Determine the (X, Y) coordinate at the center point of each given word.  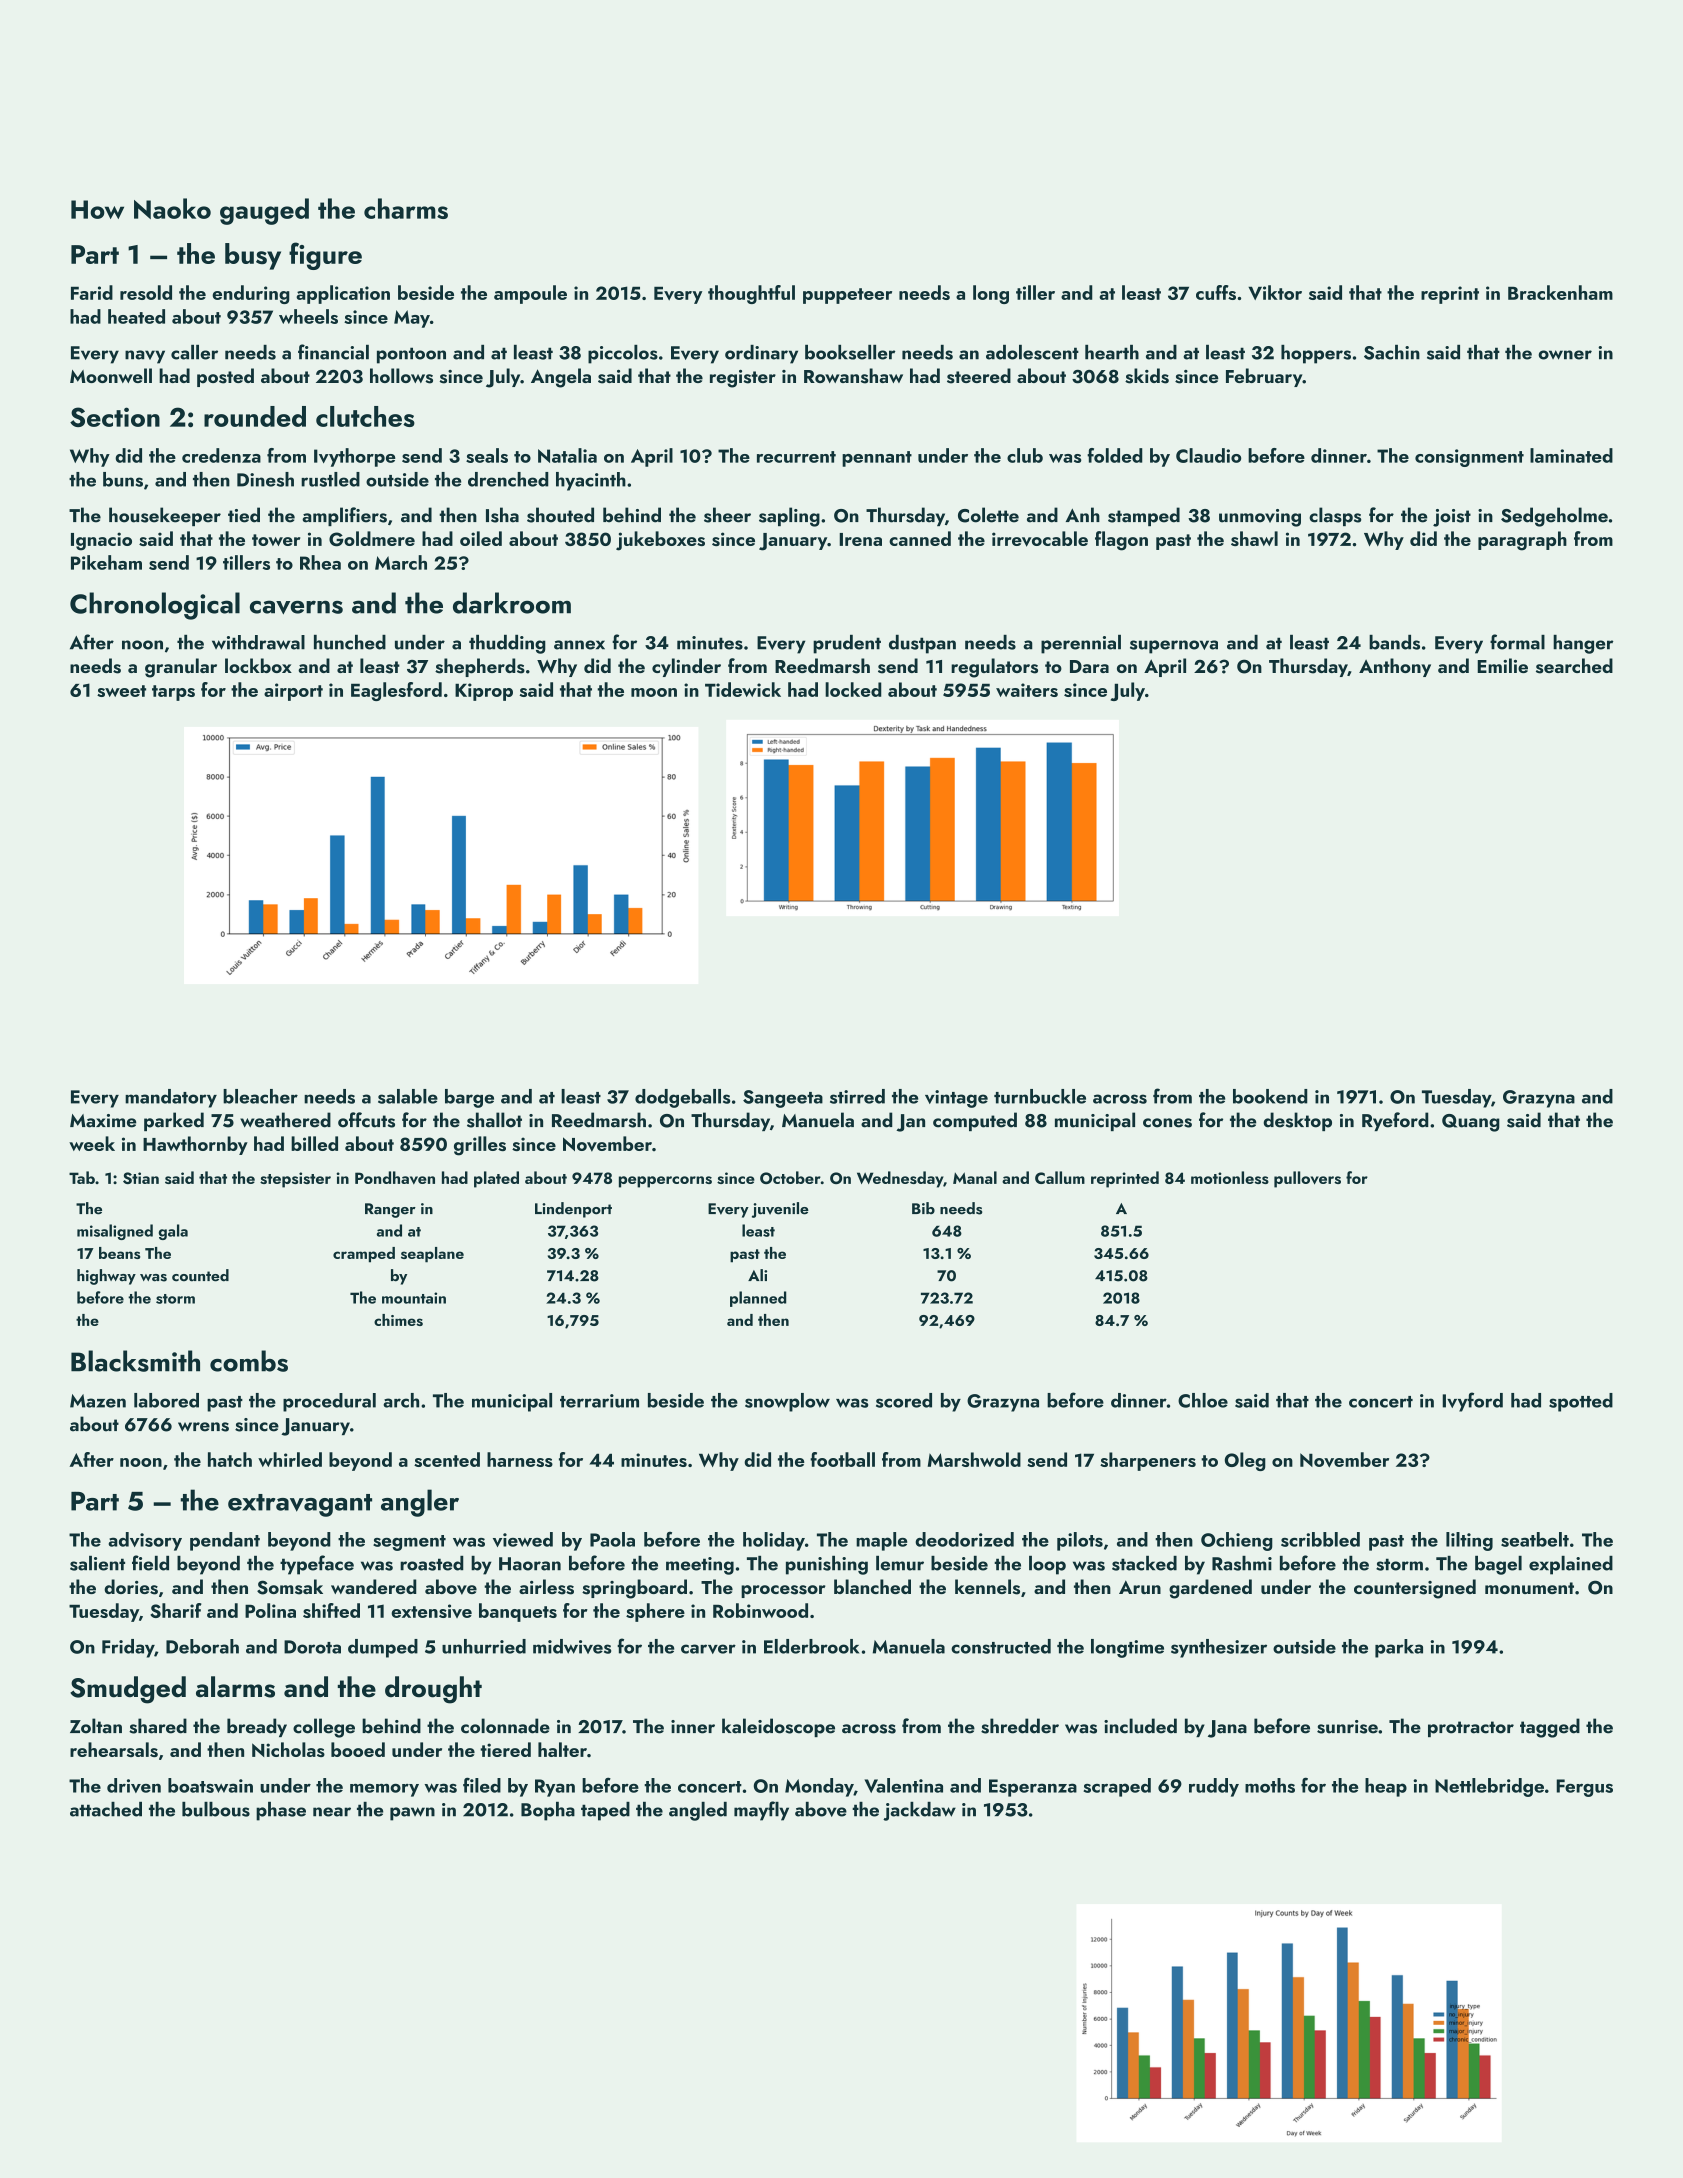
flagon (1121, 541)
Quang (1471, 1123)
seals (487, 455)
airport (293, 692)
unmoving (1260, 518)
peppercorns (665, 1182)
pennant (877, 459)
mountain (414, 1298)
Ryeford (1395, 1121)
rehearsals (114, 1749)
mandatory (171, 1098)
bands (1394, 642)
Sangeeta (783, 1099)
